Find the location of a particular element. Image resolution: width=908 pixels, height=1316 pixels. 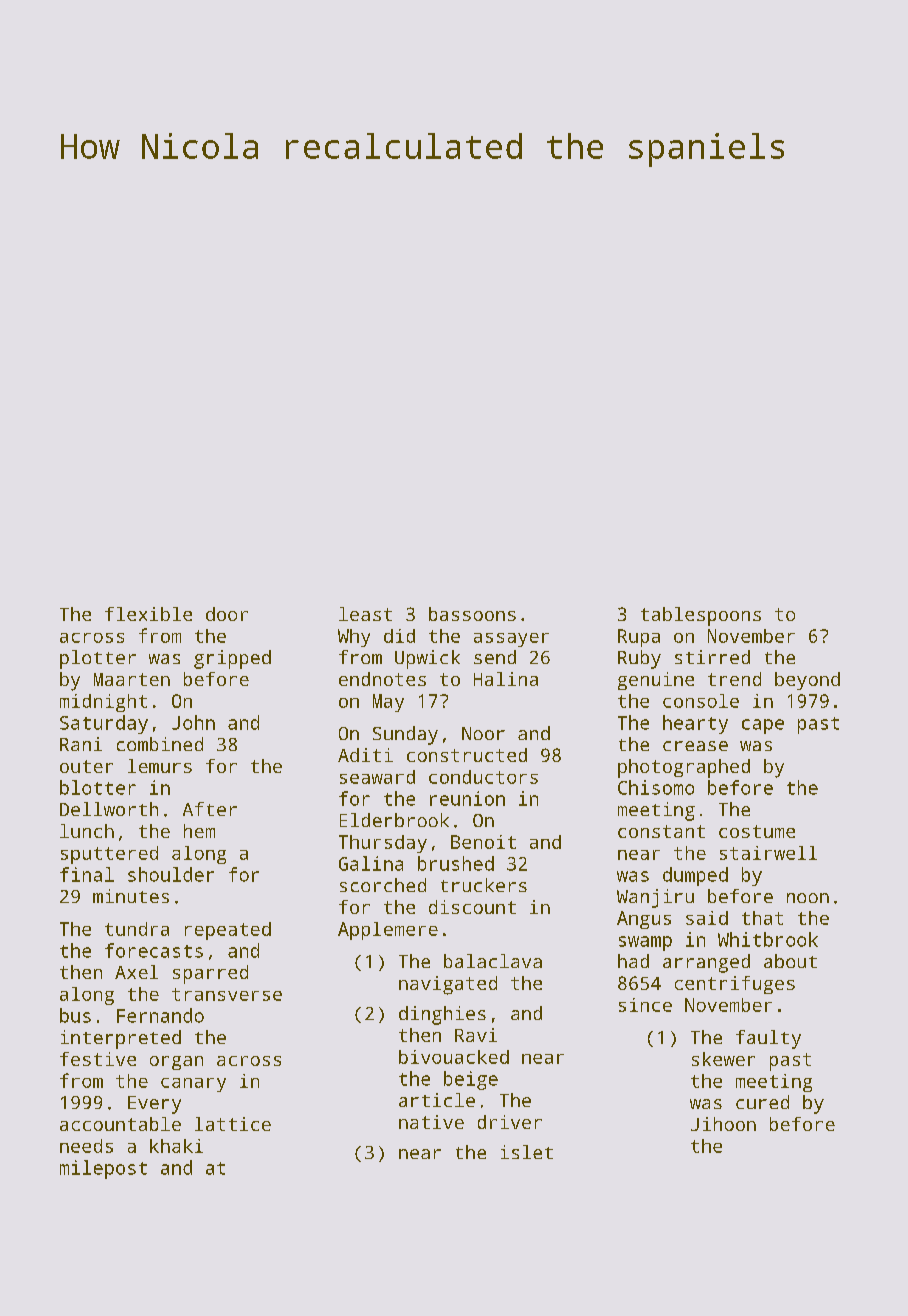

bassoons is located at coordinates (472, 614).
